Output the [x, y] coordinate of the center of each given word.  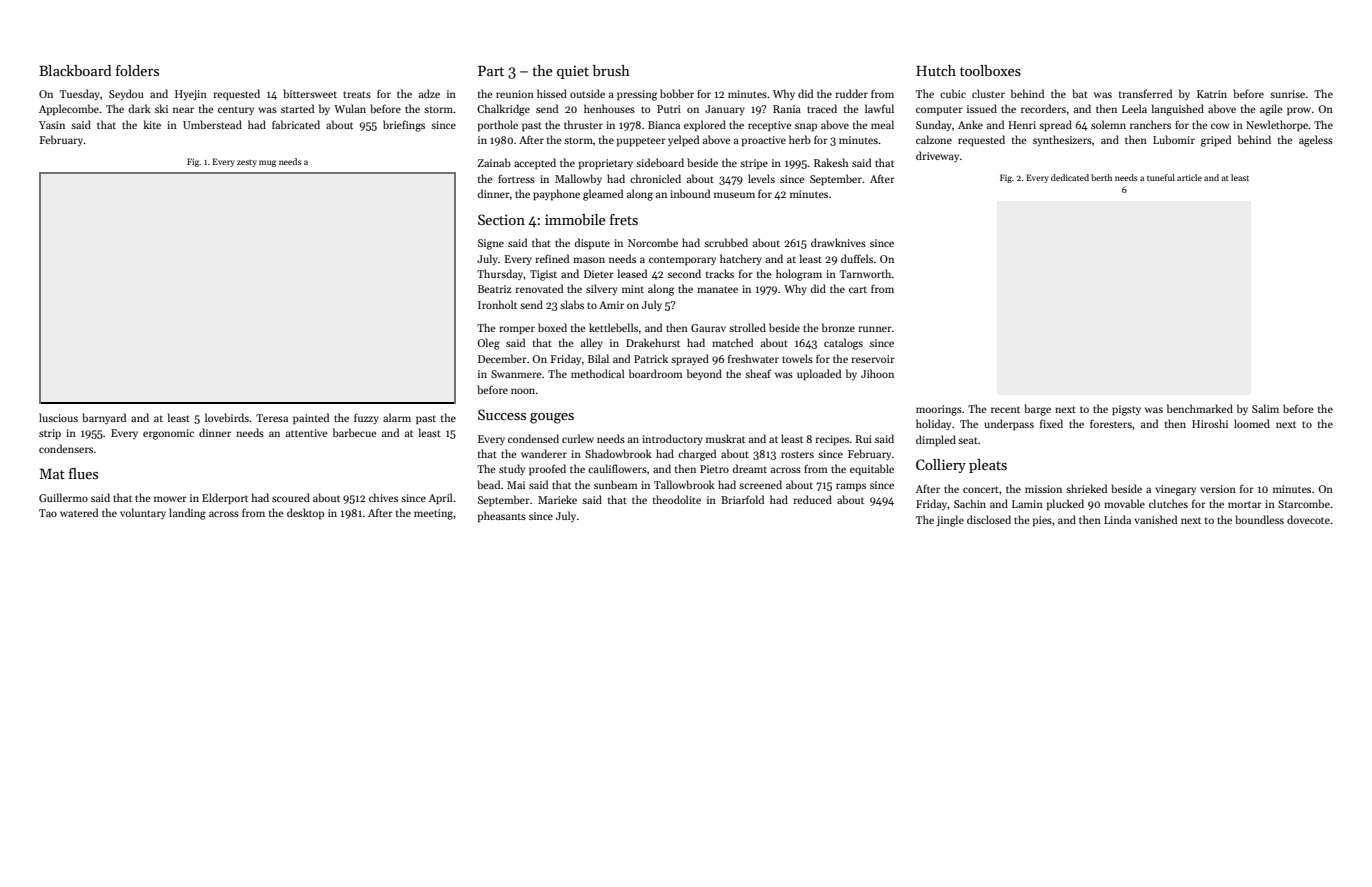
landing [187, 514]
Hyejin [191, 95]
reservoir [873, 359]
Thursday [500, 274]
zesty [247, 163]
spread [1055, 126]
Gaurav [708, 328]
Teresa [272, 418]
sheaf [758, 373]
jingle [950, 521]
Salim [1265, 408]
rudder [851, 93]
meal [882, 124]
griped [1216, 141]
